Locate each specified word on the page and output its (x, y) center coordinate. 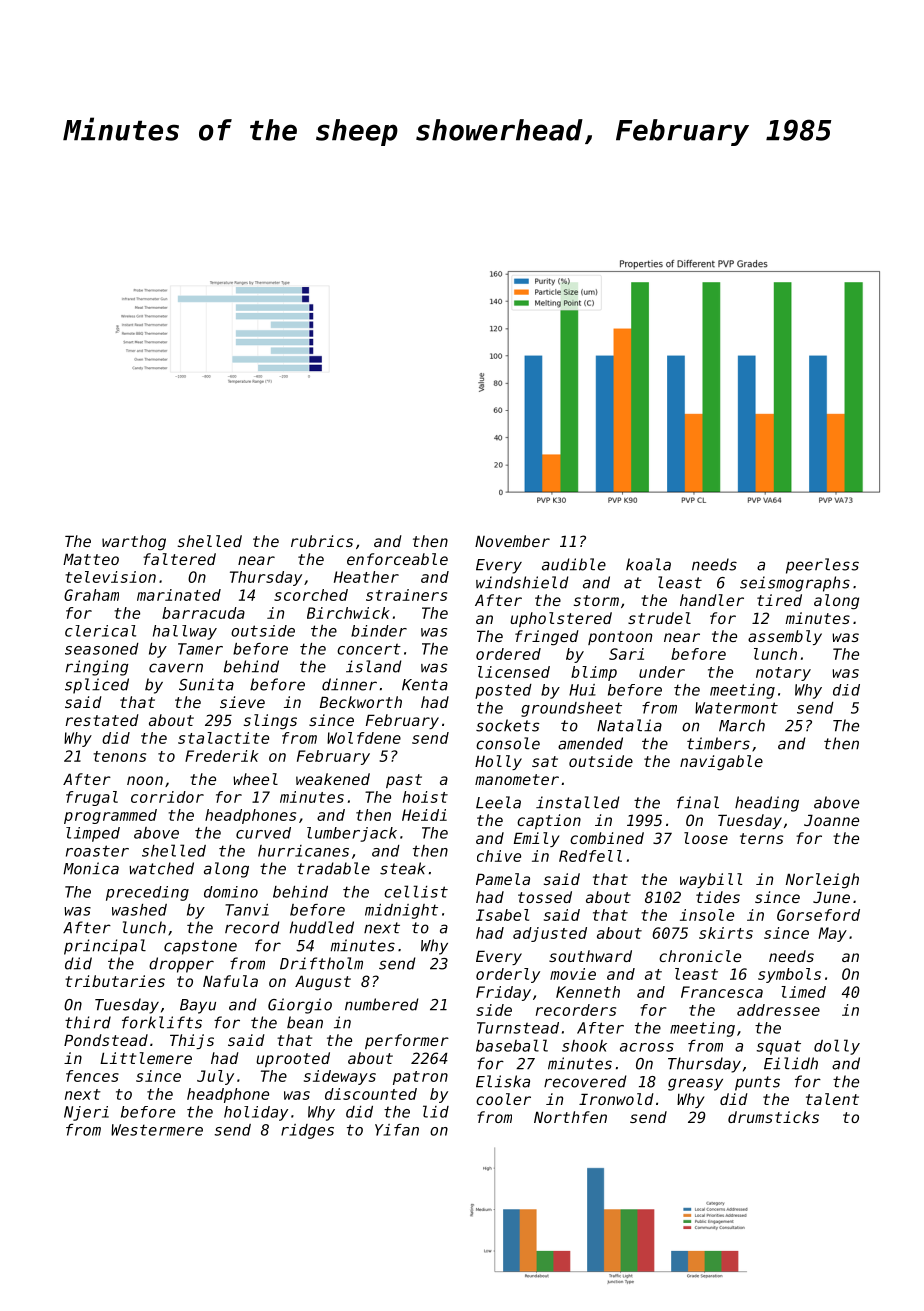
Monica (91, 868)
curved (263, 833)
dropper (181, 965)
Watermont (736, 708)
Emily (537, 839)
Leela (498, 802)
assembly (785, 637)
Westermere (157, 1130)
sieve (242, 702)
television (110, 577)
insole (707, 915)
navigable (721, 763)
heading (767, 804)
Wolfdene (364, 738)
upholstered (561, 619)
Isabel (502, 915)
